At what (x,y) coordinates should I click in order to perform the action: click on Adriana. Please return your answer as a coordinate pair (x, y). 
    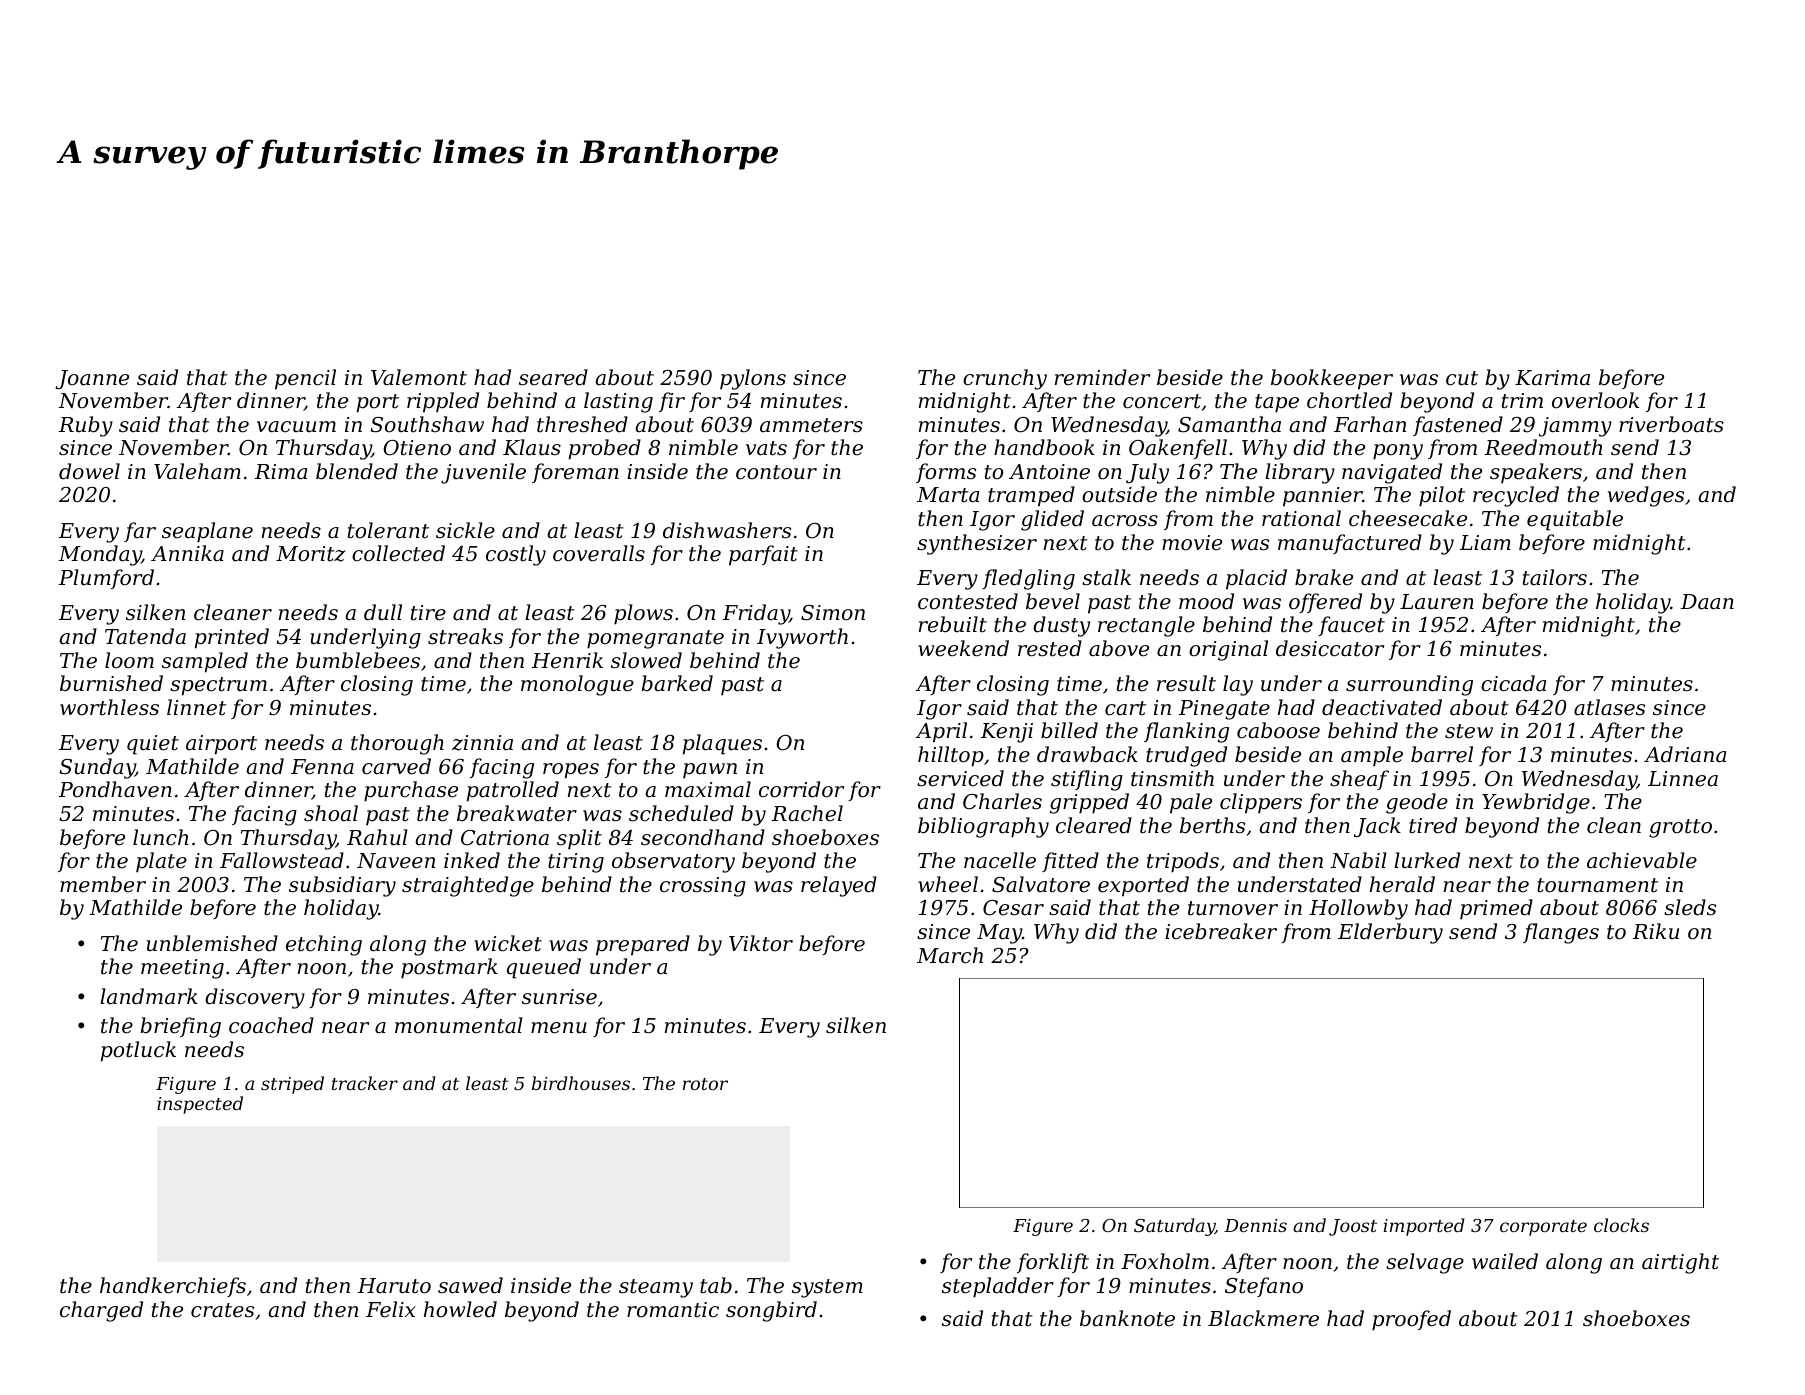
    Looking at the image, I should click on (1685, 754).
